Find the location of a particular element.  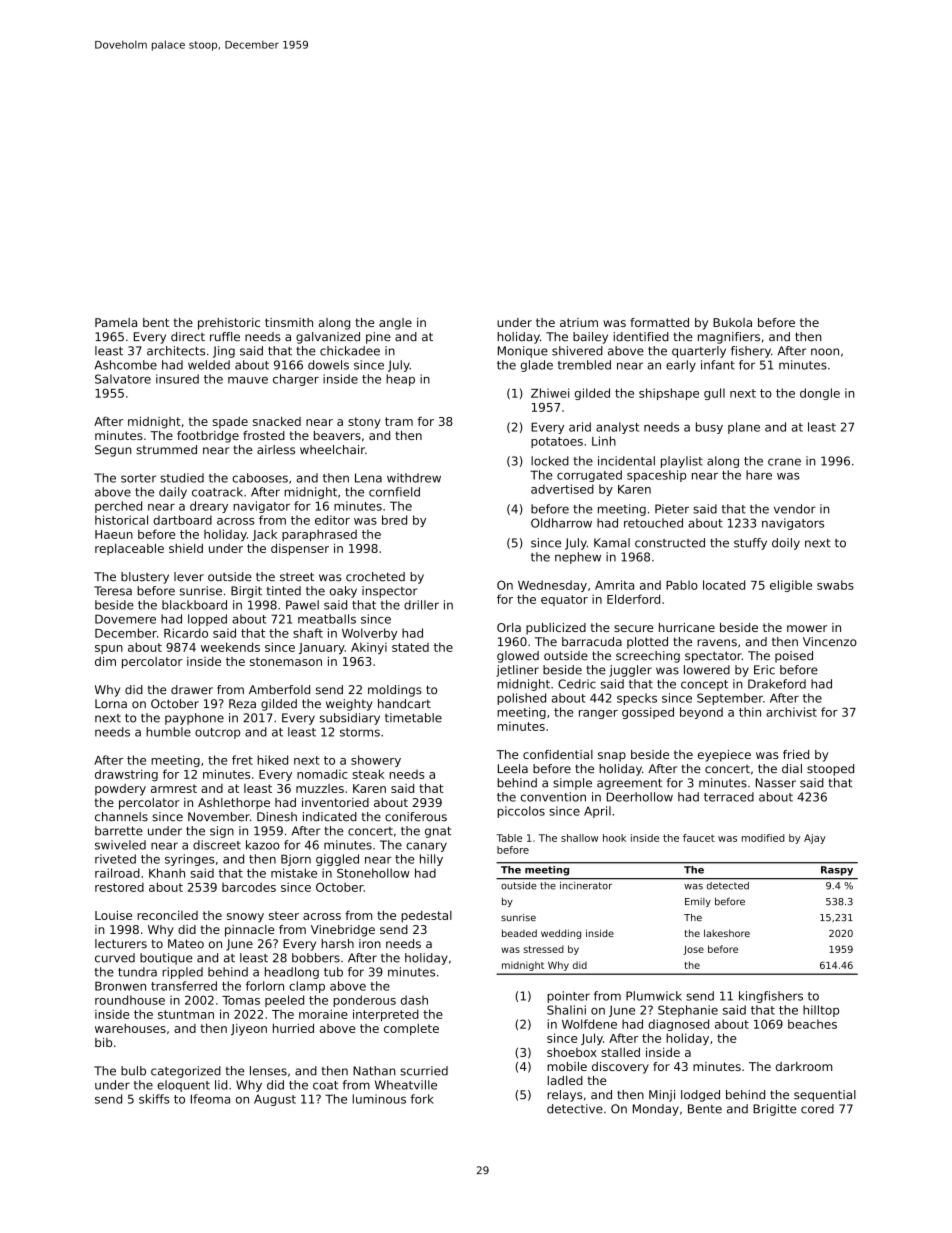

Ashcombe is located at coordinates (125, 365).
